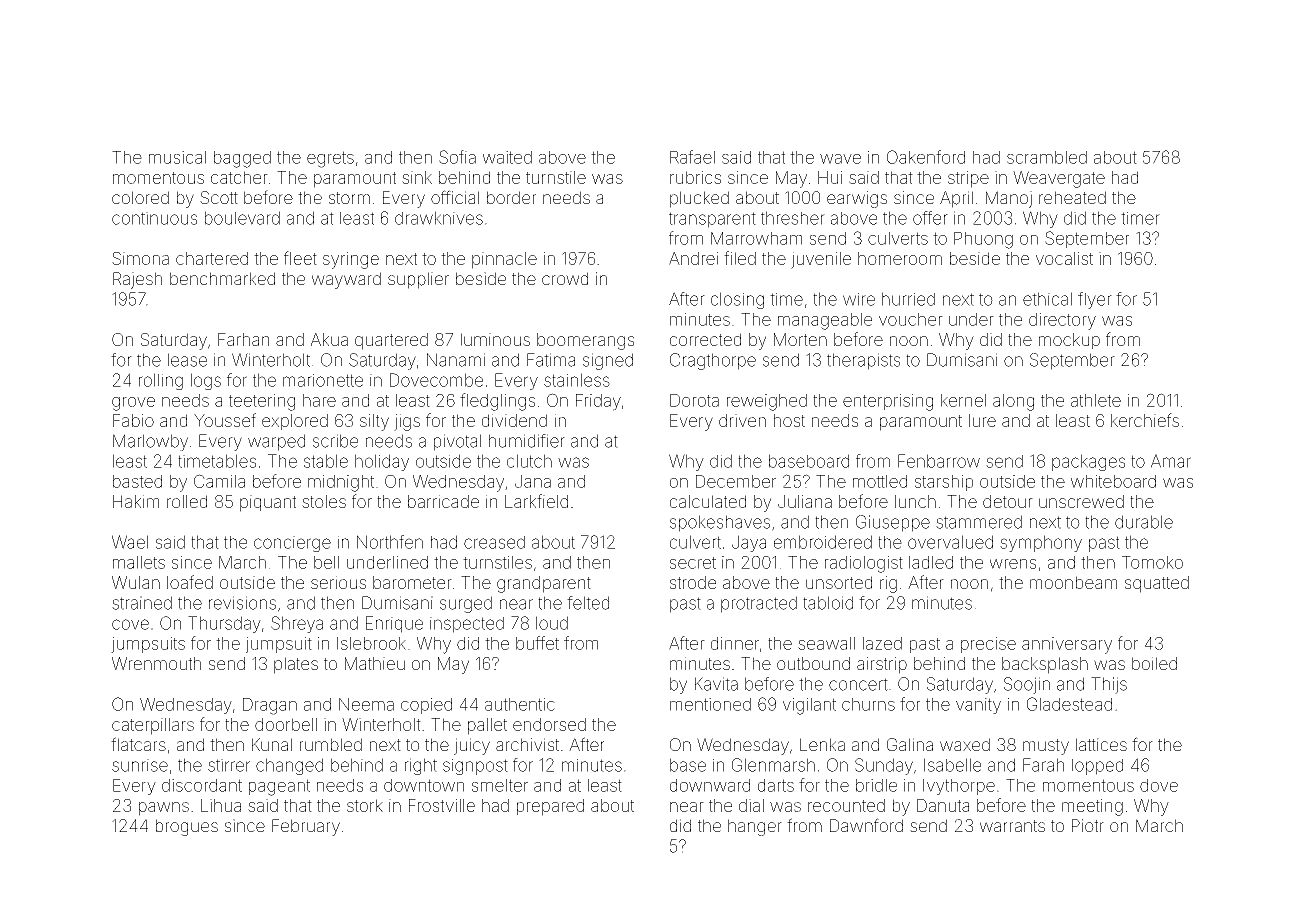 The height and width of the image is (924, 1308). What do you see at coordinates (1064, 258) in the image?
I see `vocalist` at bounding box center [1064, 258].
